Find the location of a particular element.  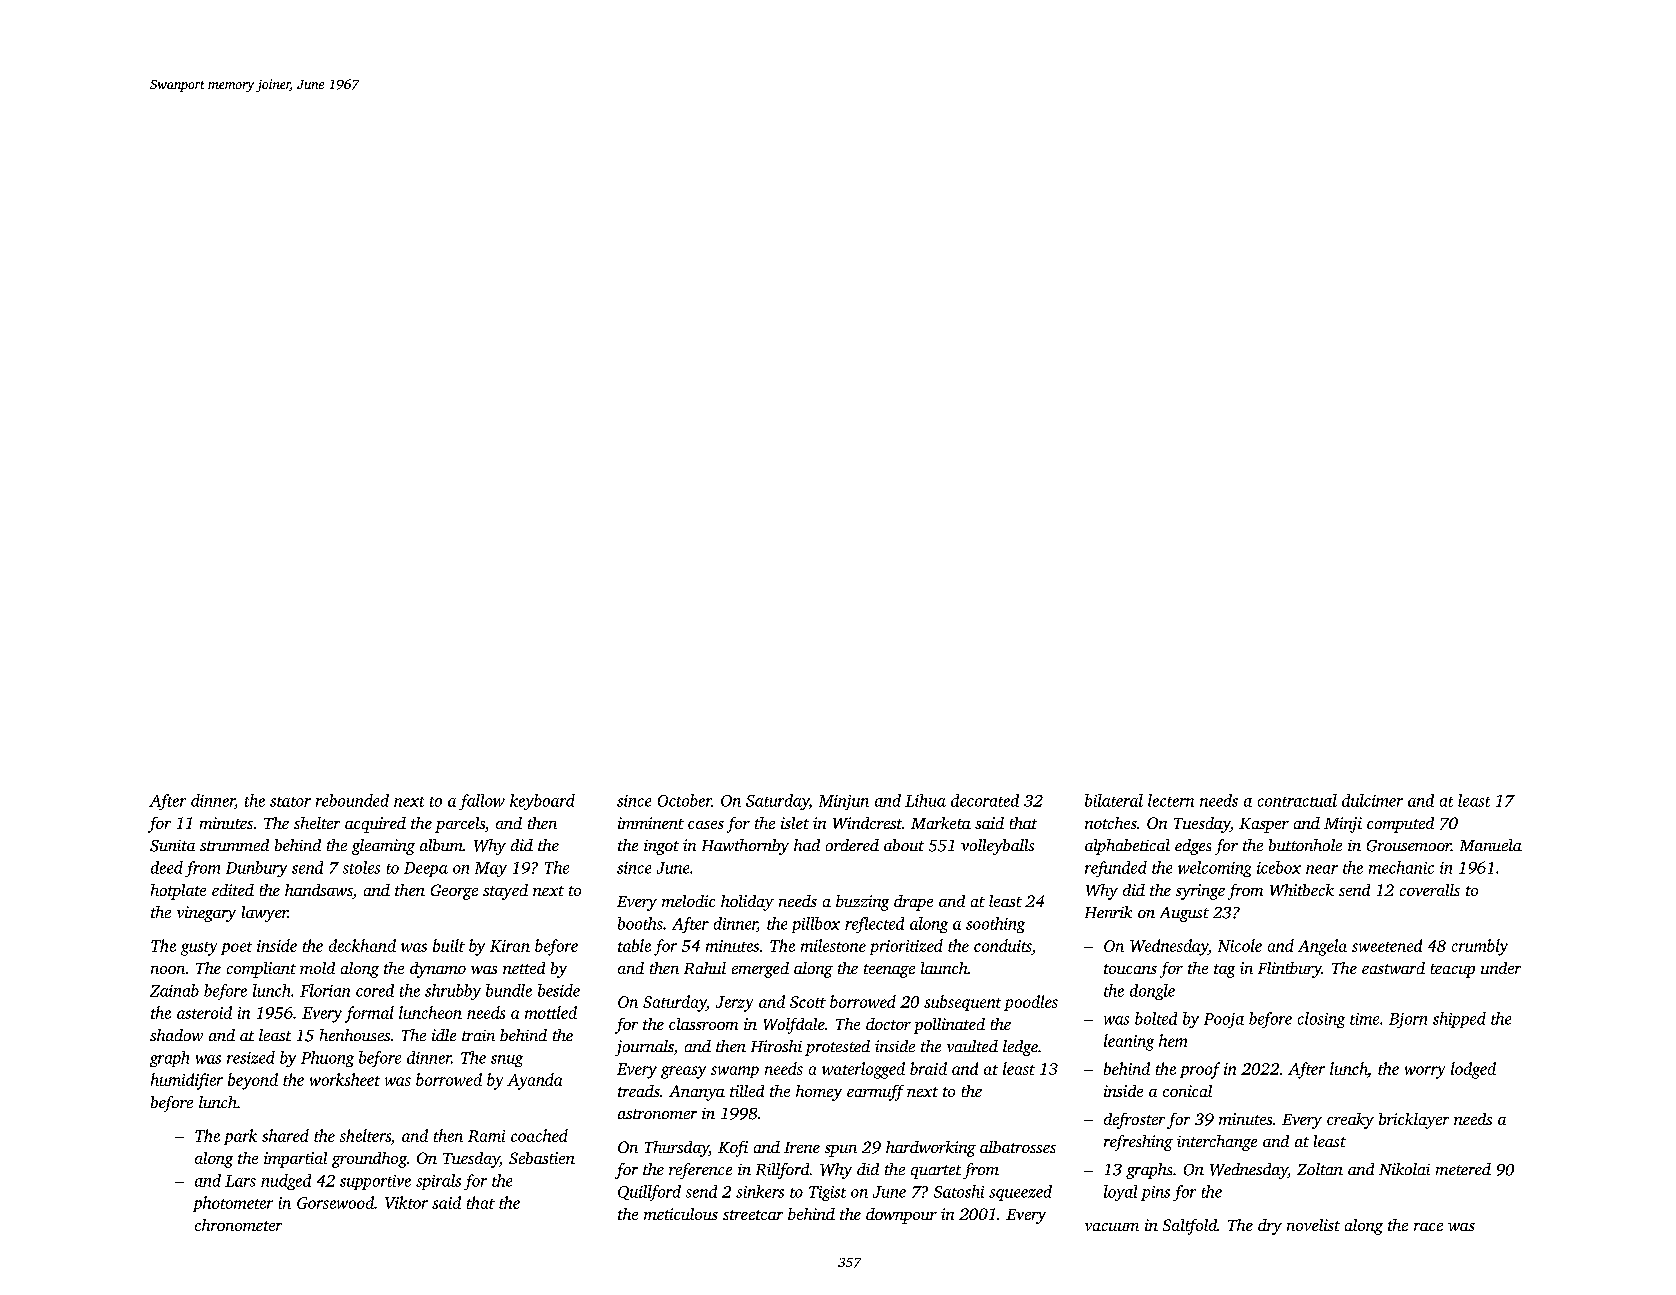

stator is located at coordinates (290, 802).
